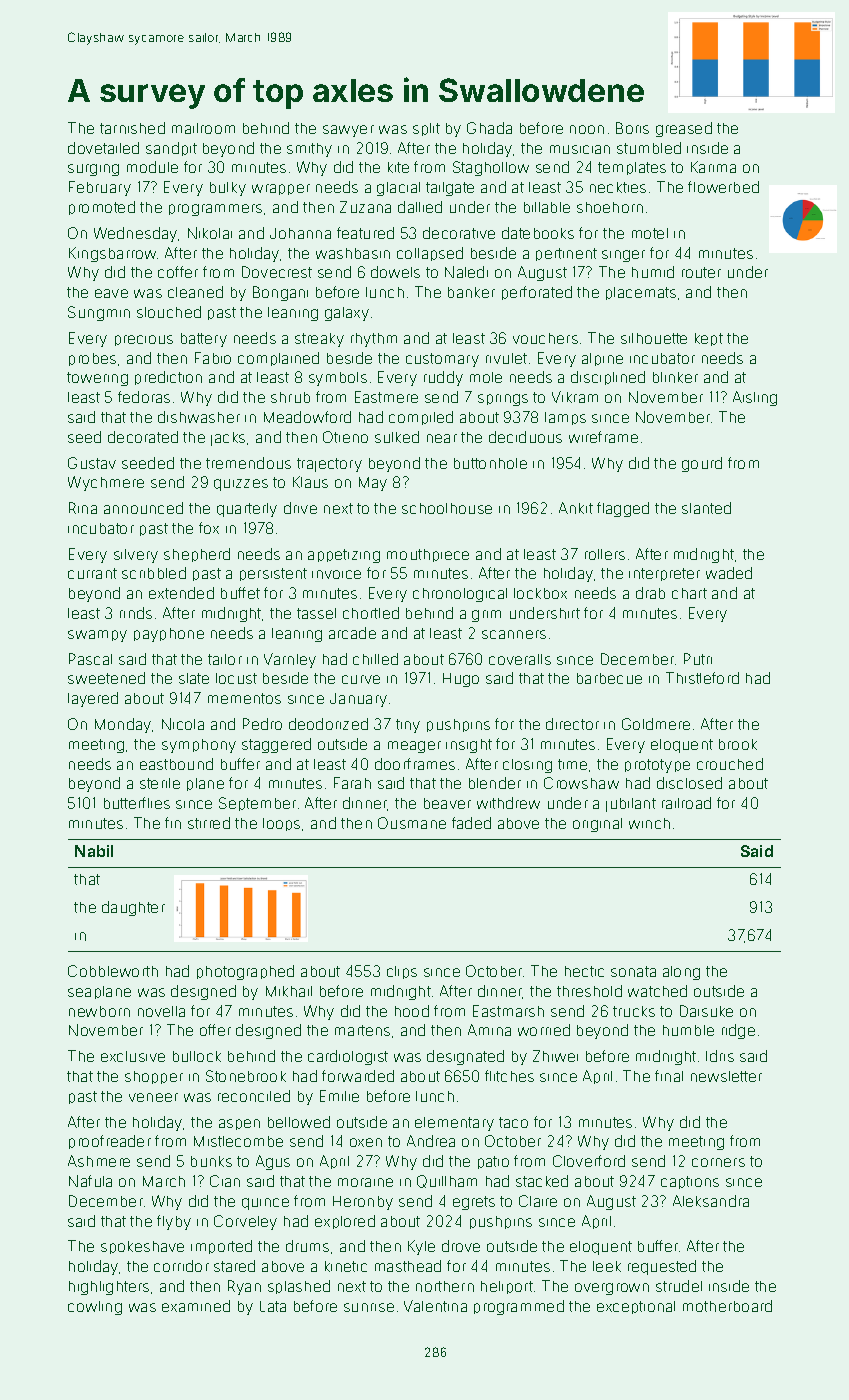 The width and height of the screenshot is (849, 1400). Describe the element at coordinates (490, 463) in the screenshot. I see `buttonhole` at that location.
